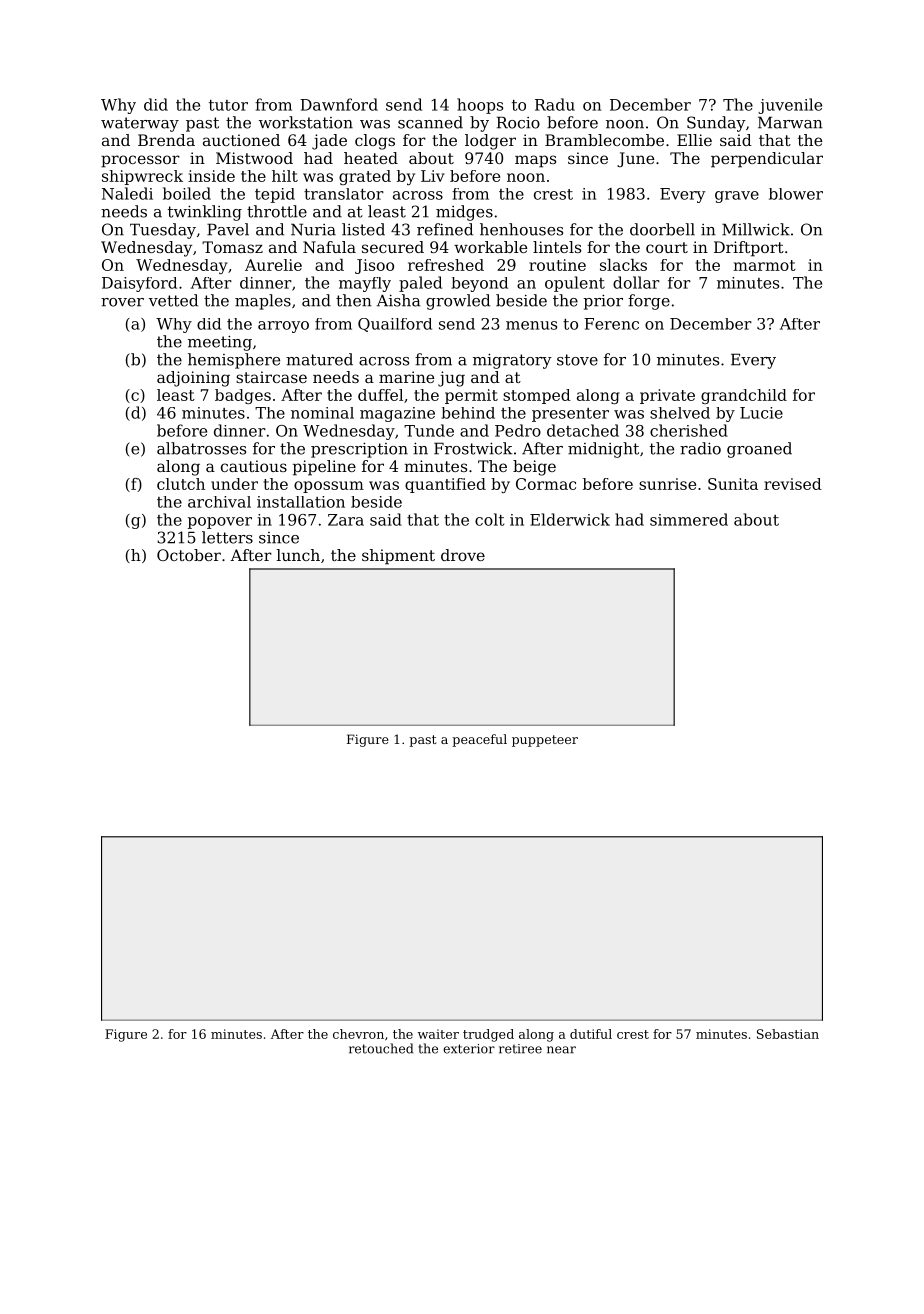 This document has width=924, height=1314. What do you see at coordinates (788, 1034) in the document?
I see `Sebastian` at bounding box center [788, 1034].
